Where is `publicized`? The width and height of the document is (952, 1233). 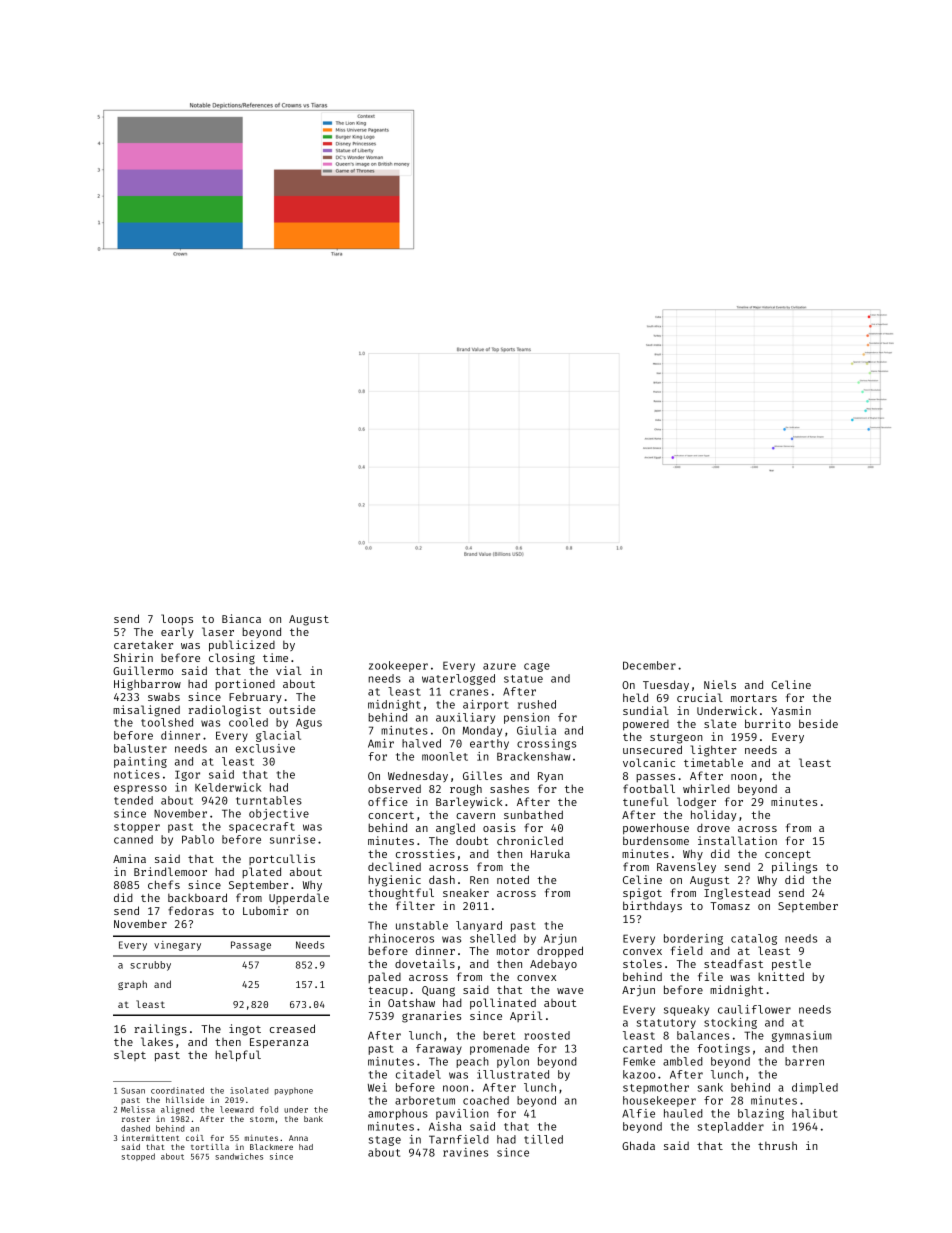 publicized is located at coordinates (242, 646).
